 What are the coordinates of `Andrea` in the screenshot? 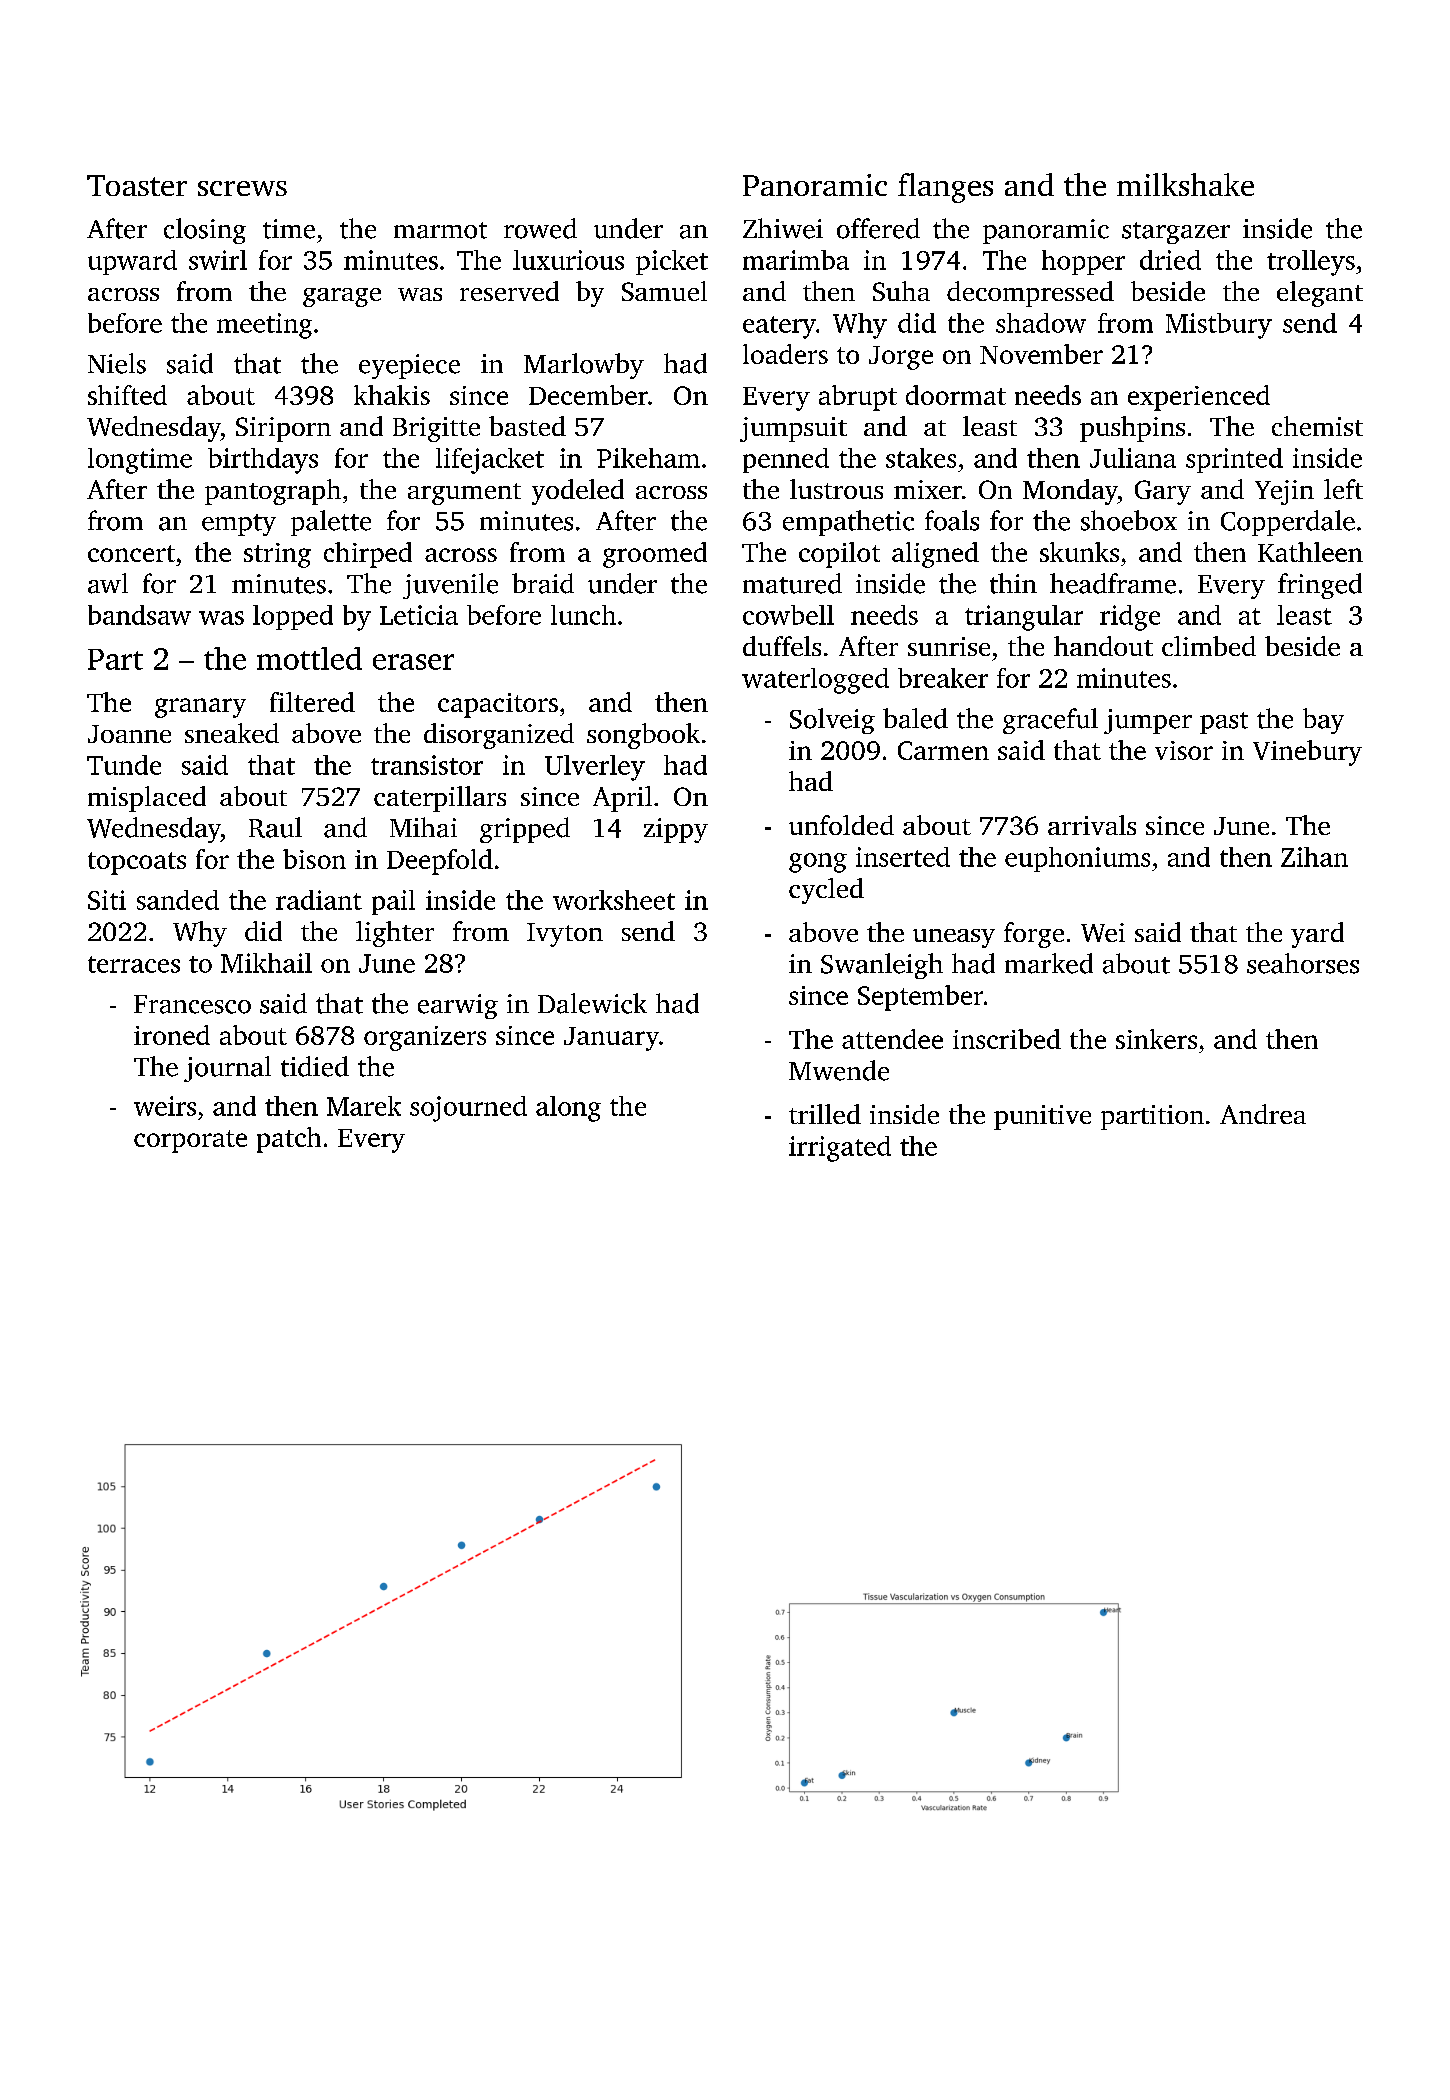 It's located at (1263, 1114).
